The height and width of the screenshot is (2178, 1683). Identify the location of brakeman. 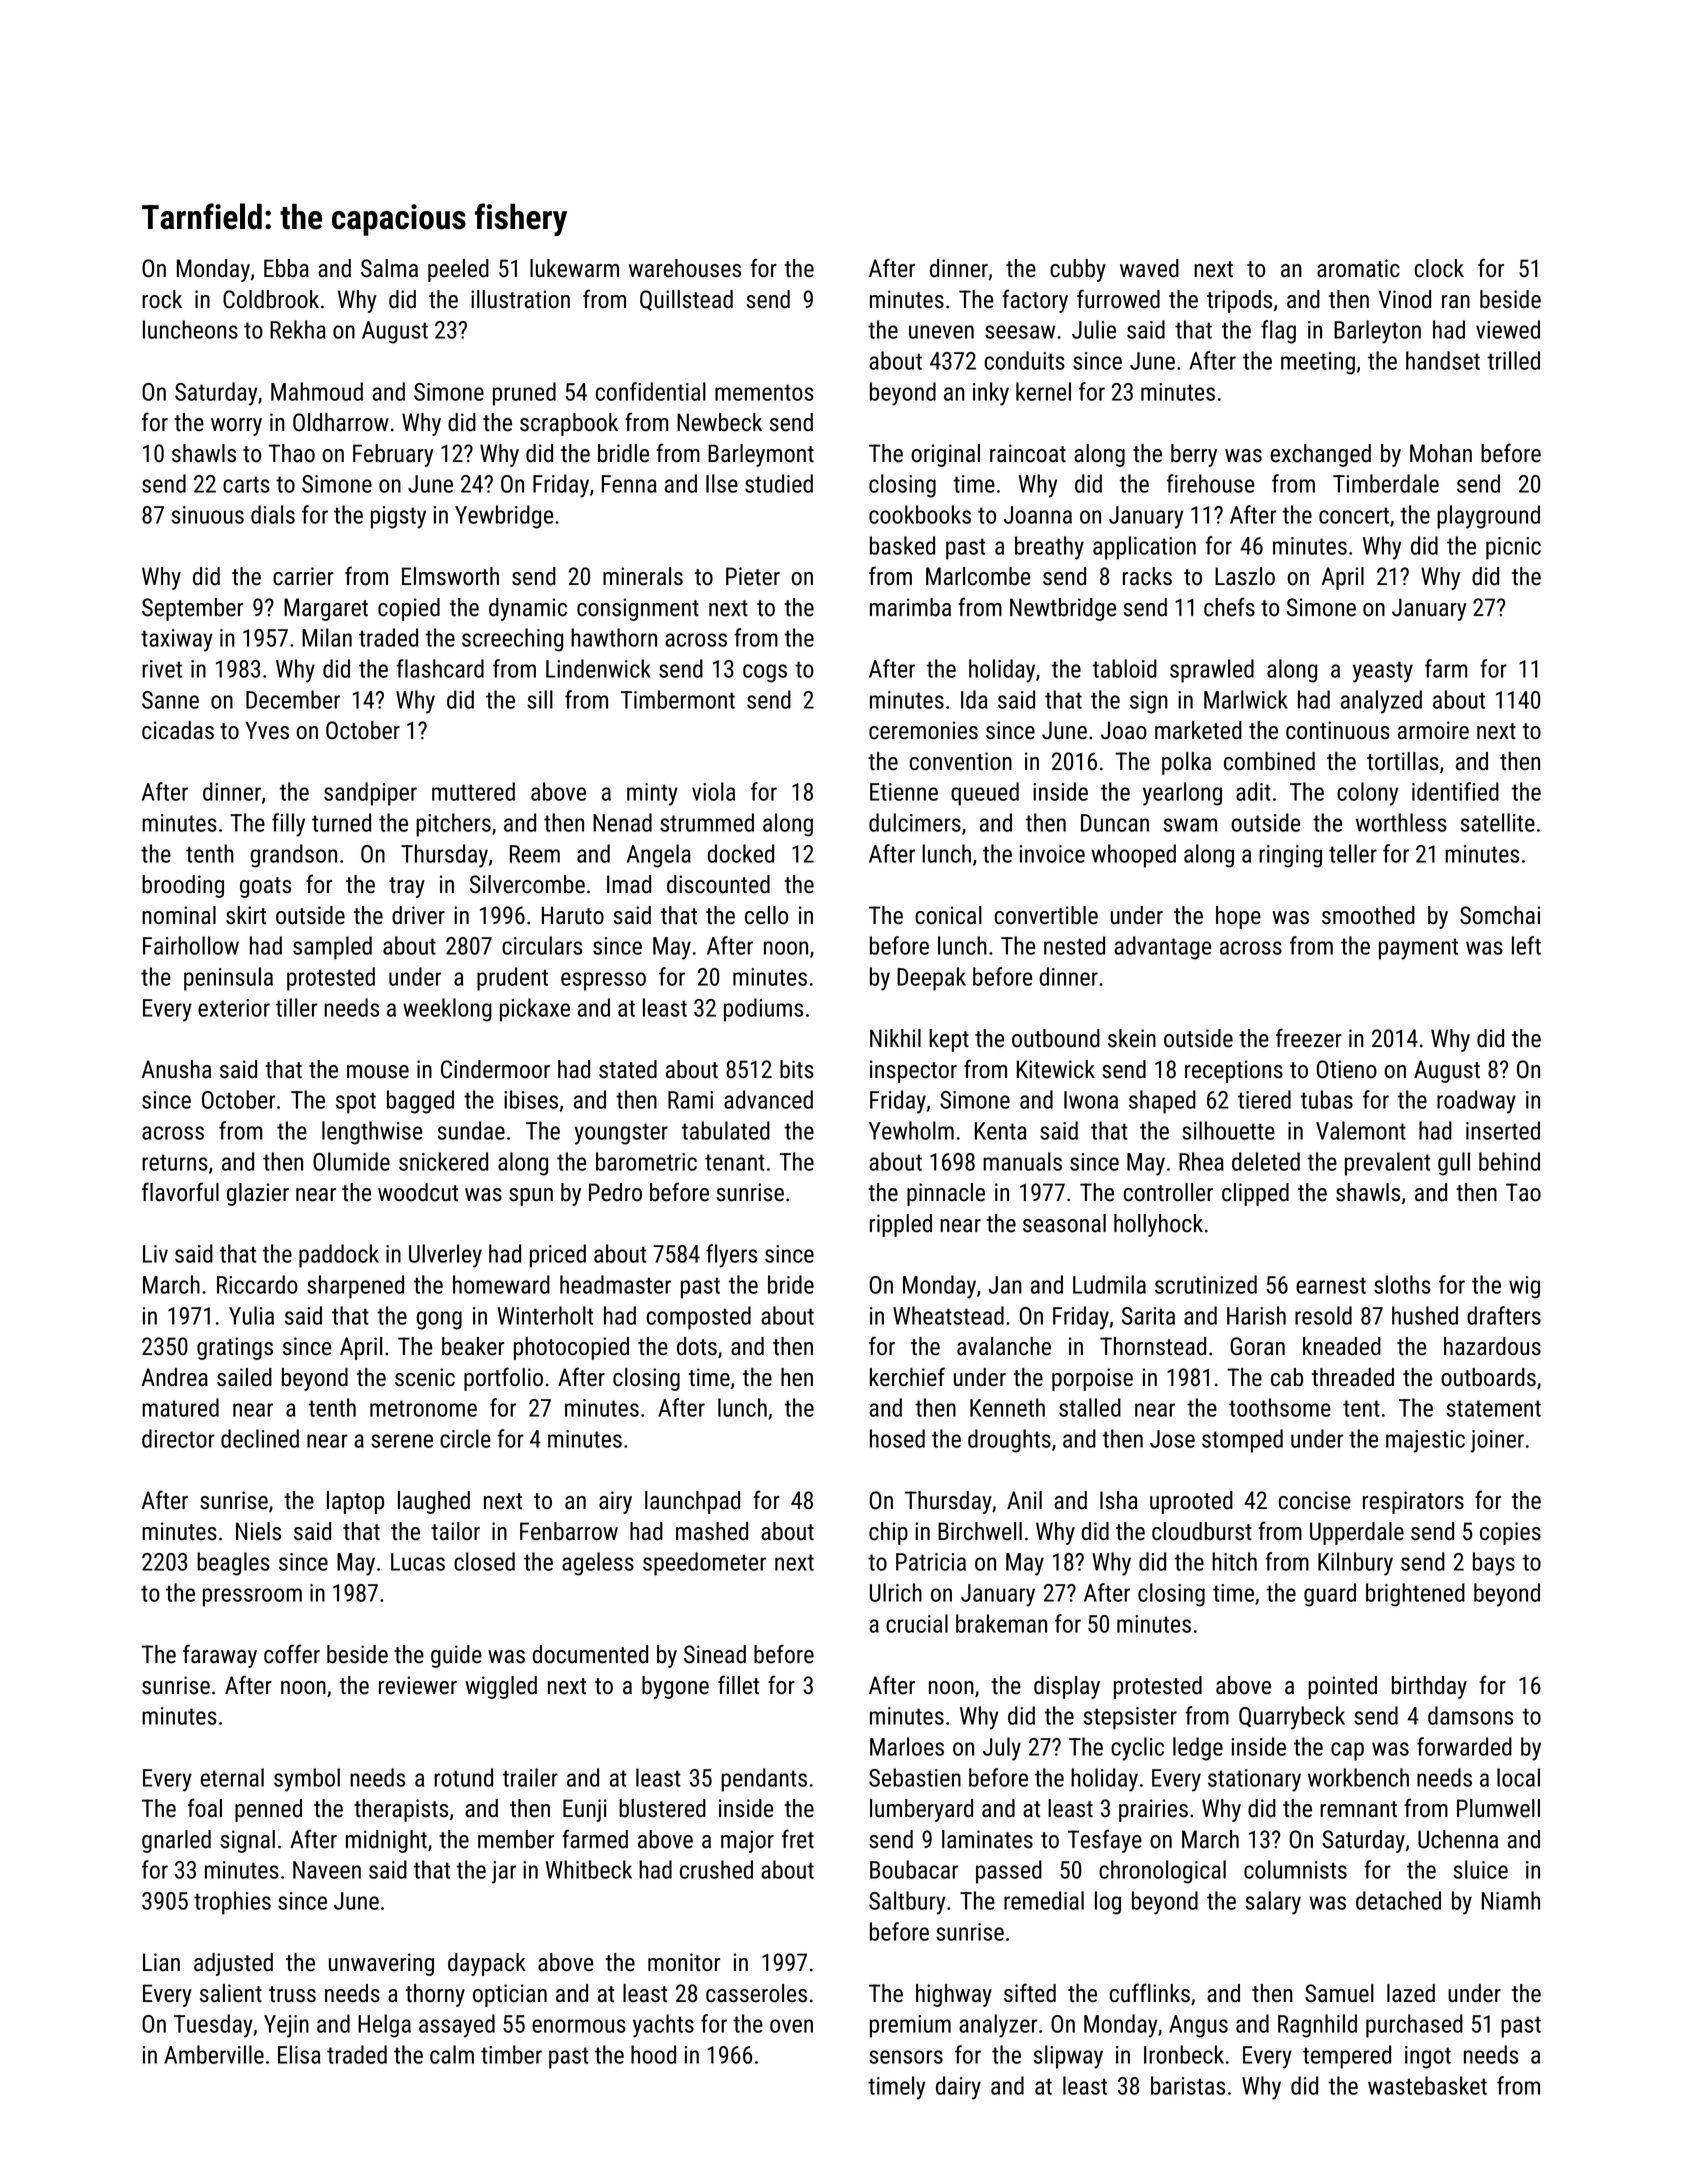
(1001, 1623).
